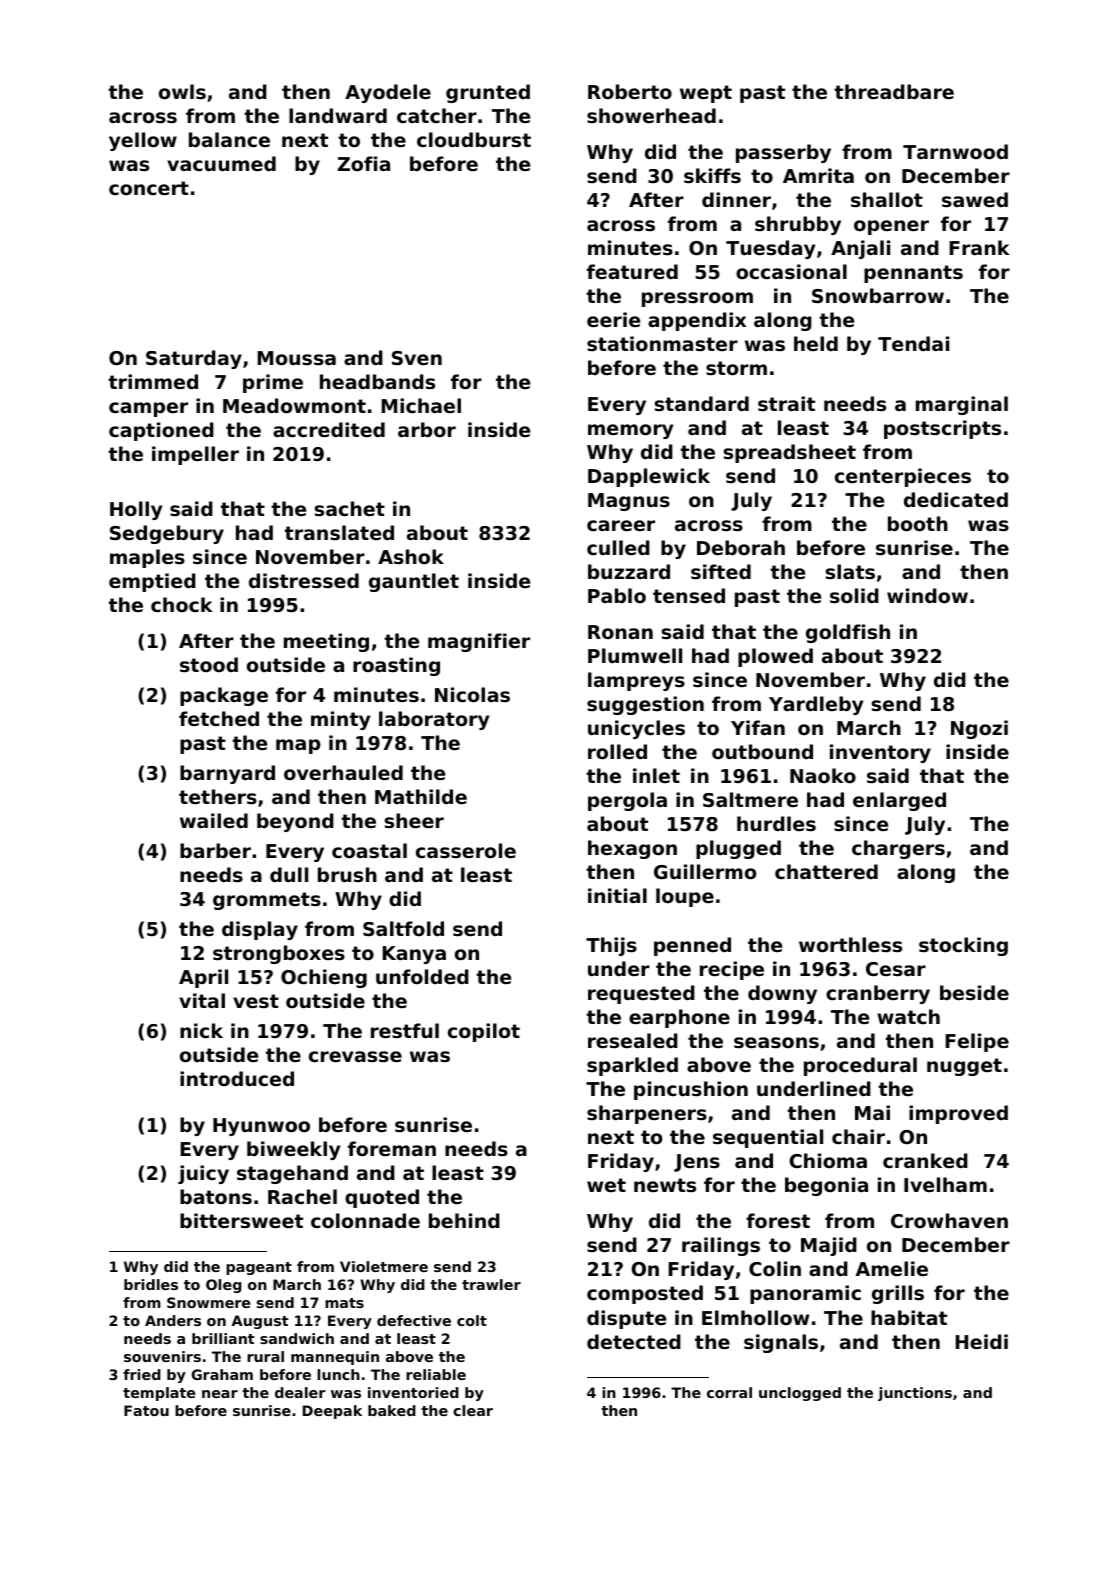  What do you see at coordinates (256, 1001) in the screenshot?
I see `vest` at bounding box center [256, 1001].
